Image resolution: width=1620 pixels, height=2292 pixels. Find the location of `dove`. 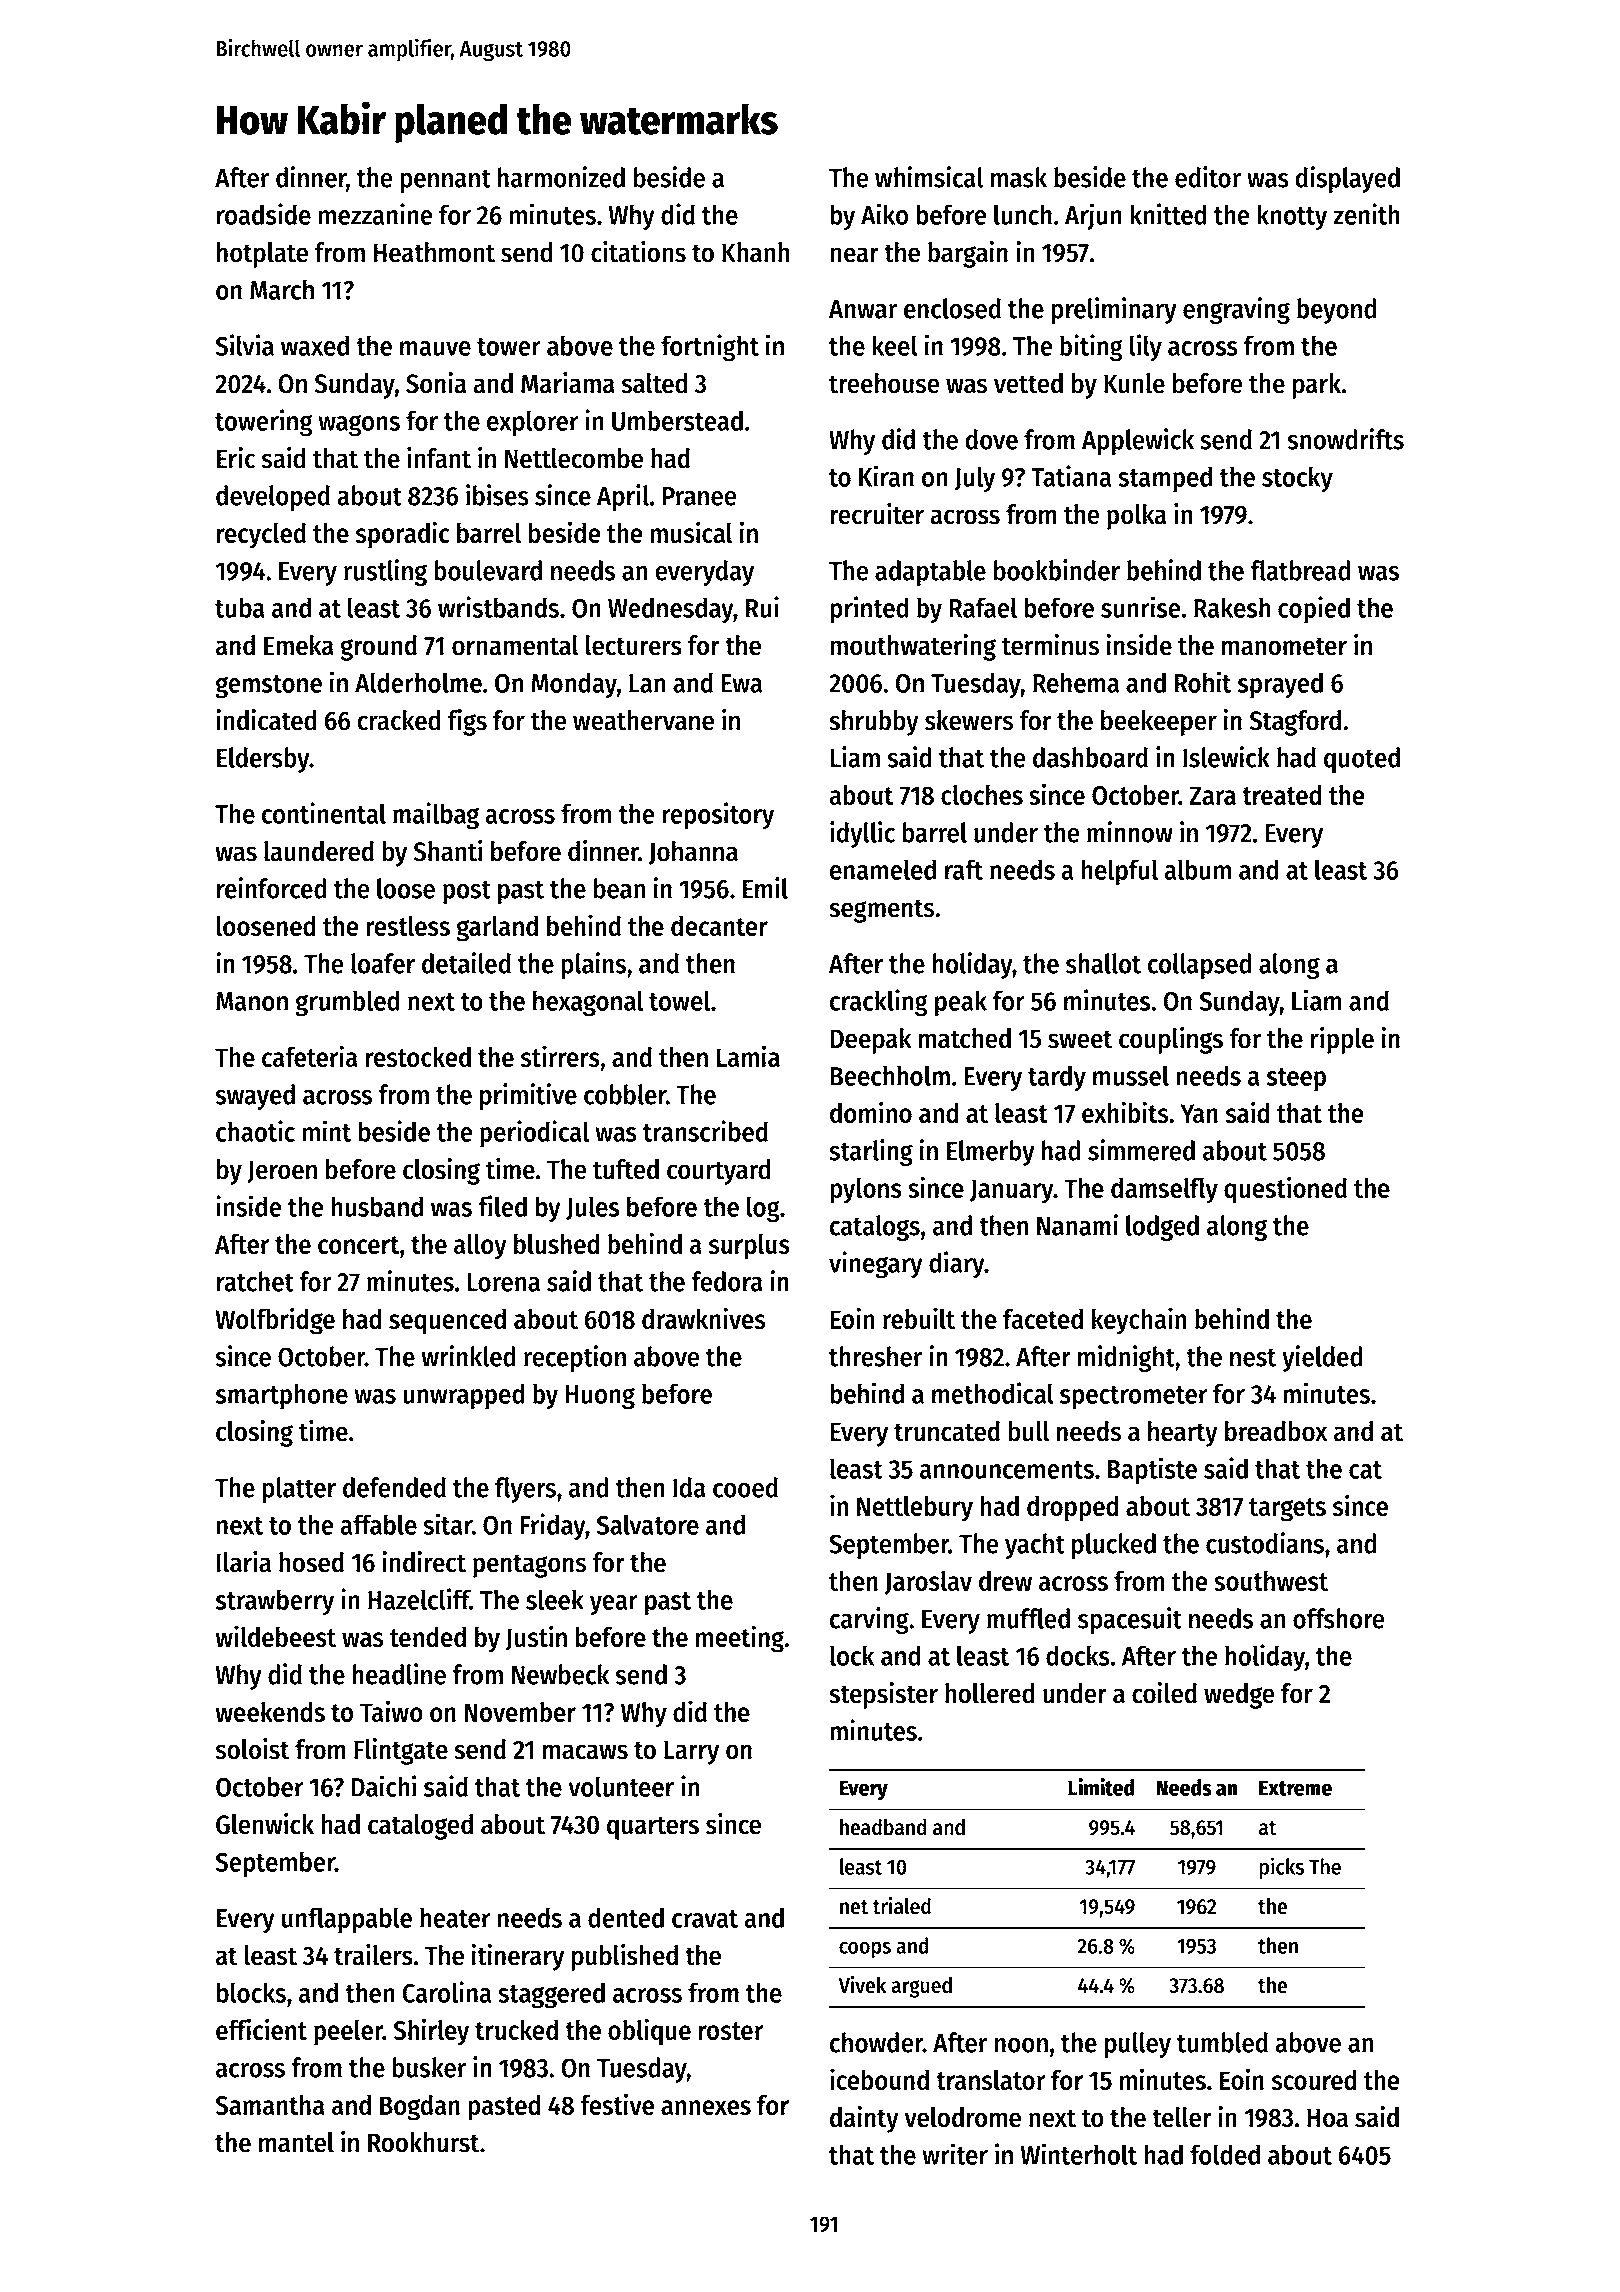

dove is located at coordinates (991, 439).
